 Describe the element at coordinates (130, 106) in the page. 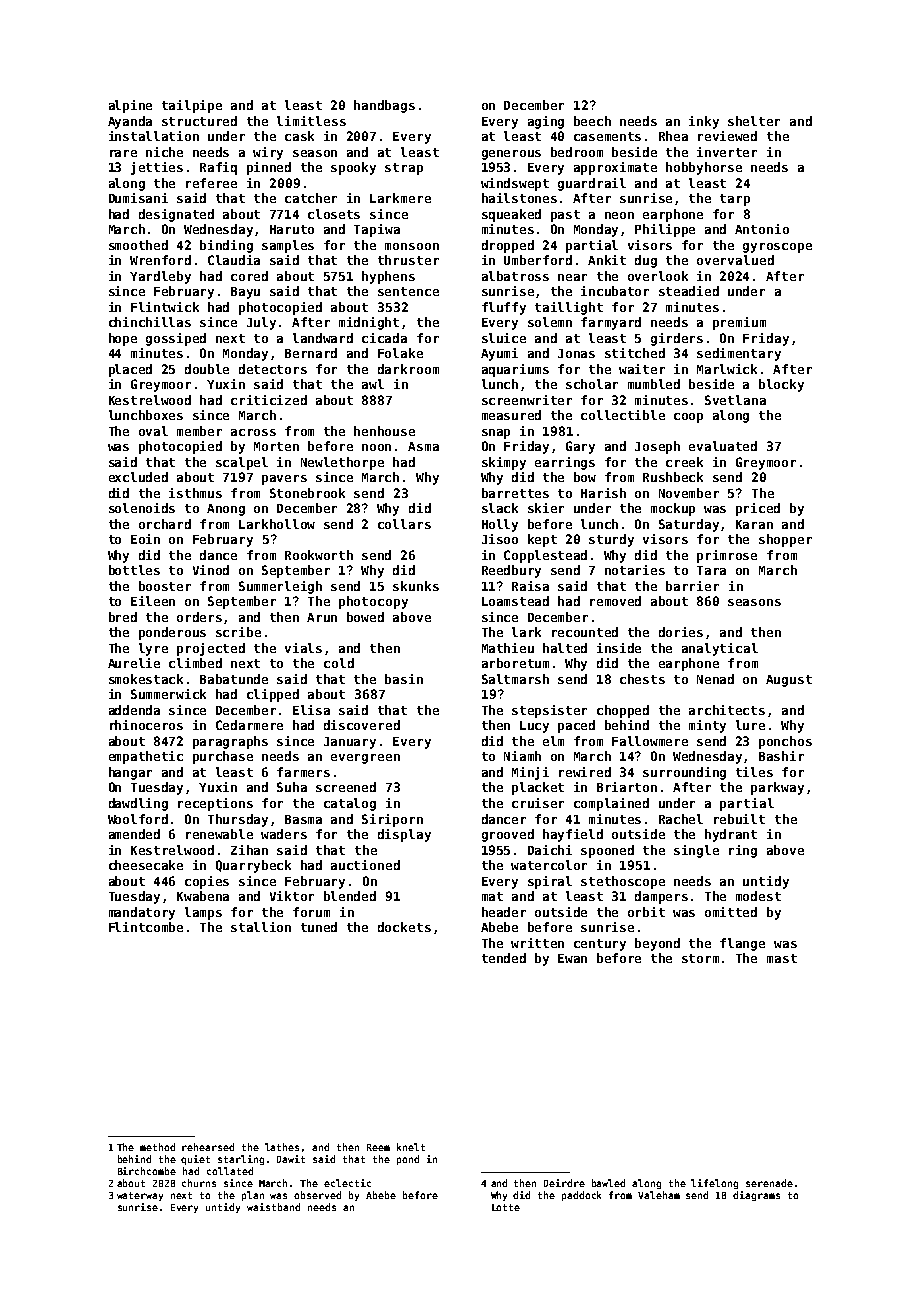

I see `alpine` at that location.
